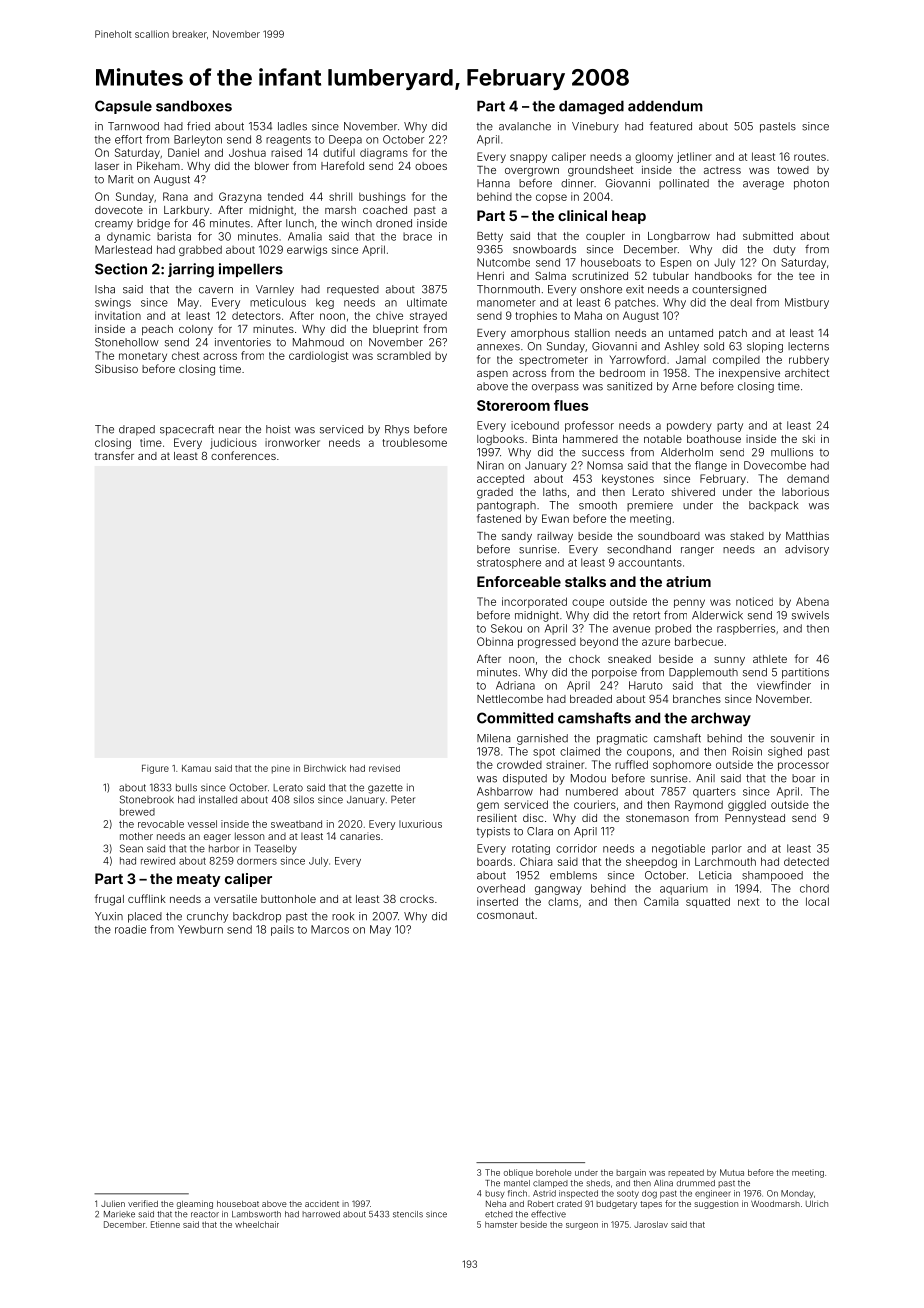  What do you see at coordinates (509, 563) in the page?
I see `stratosphere` at bounding box center [509, 563].
